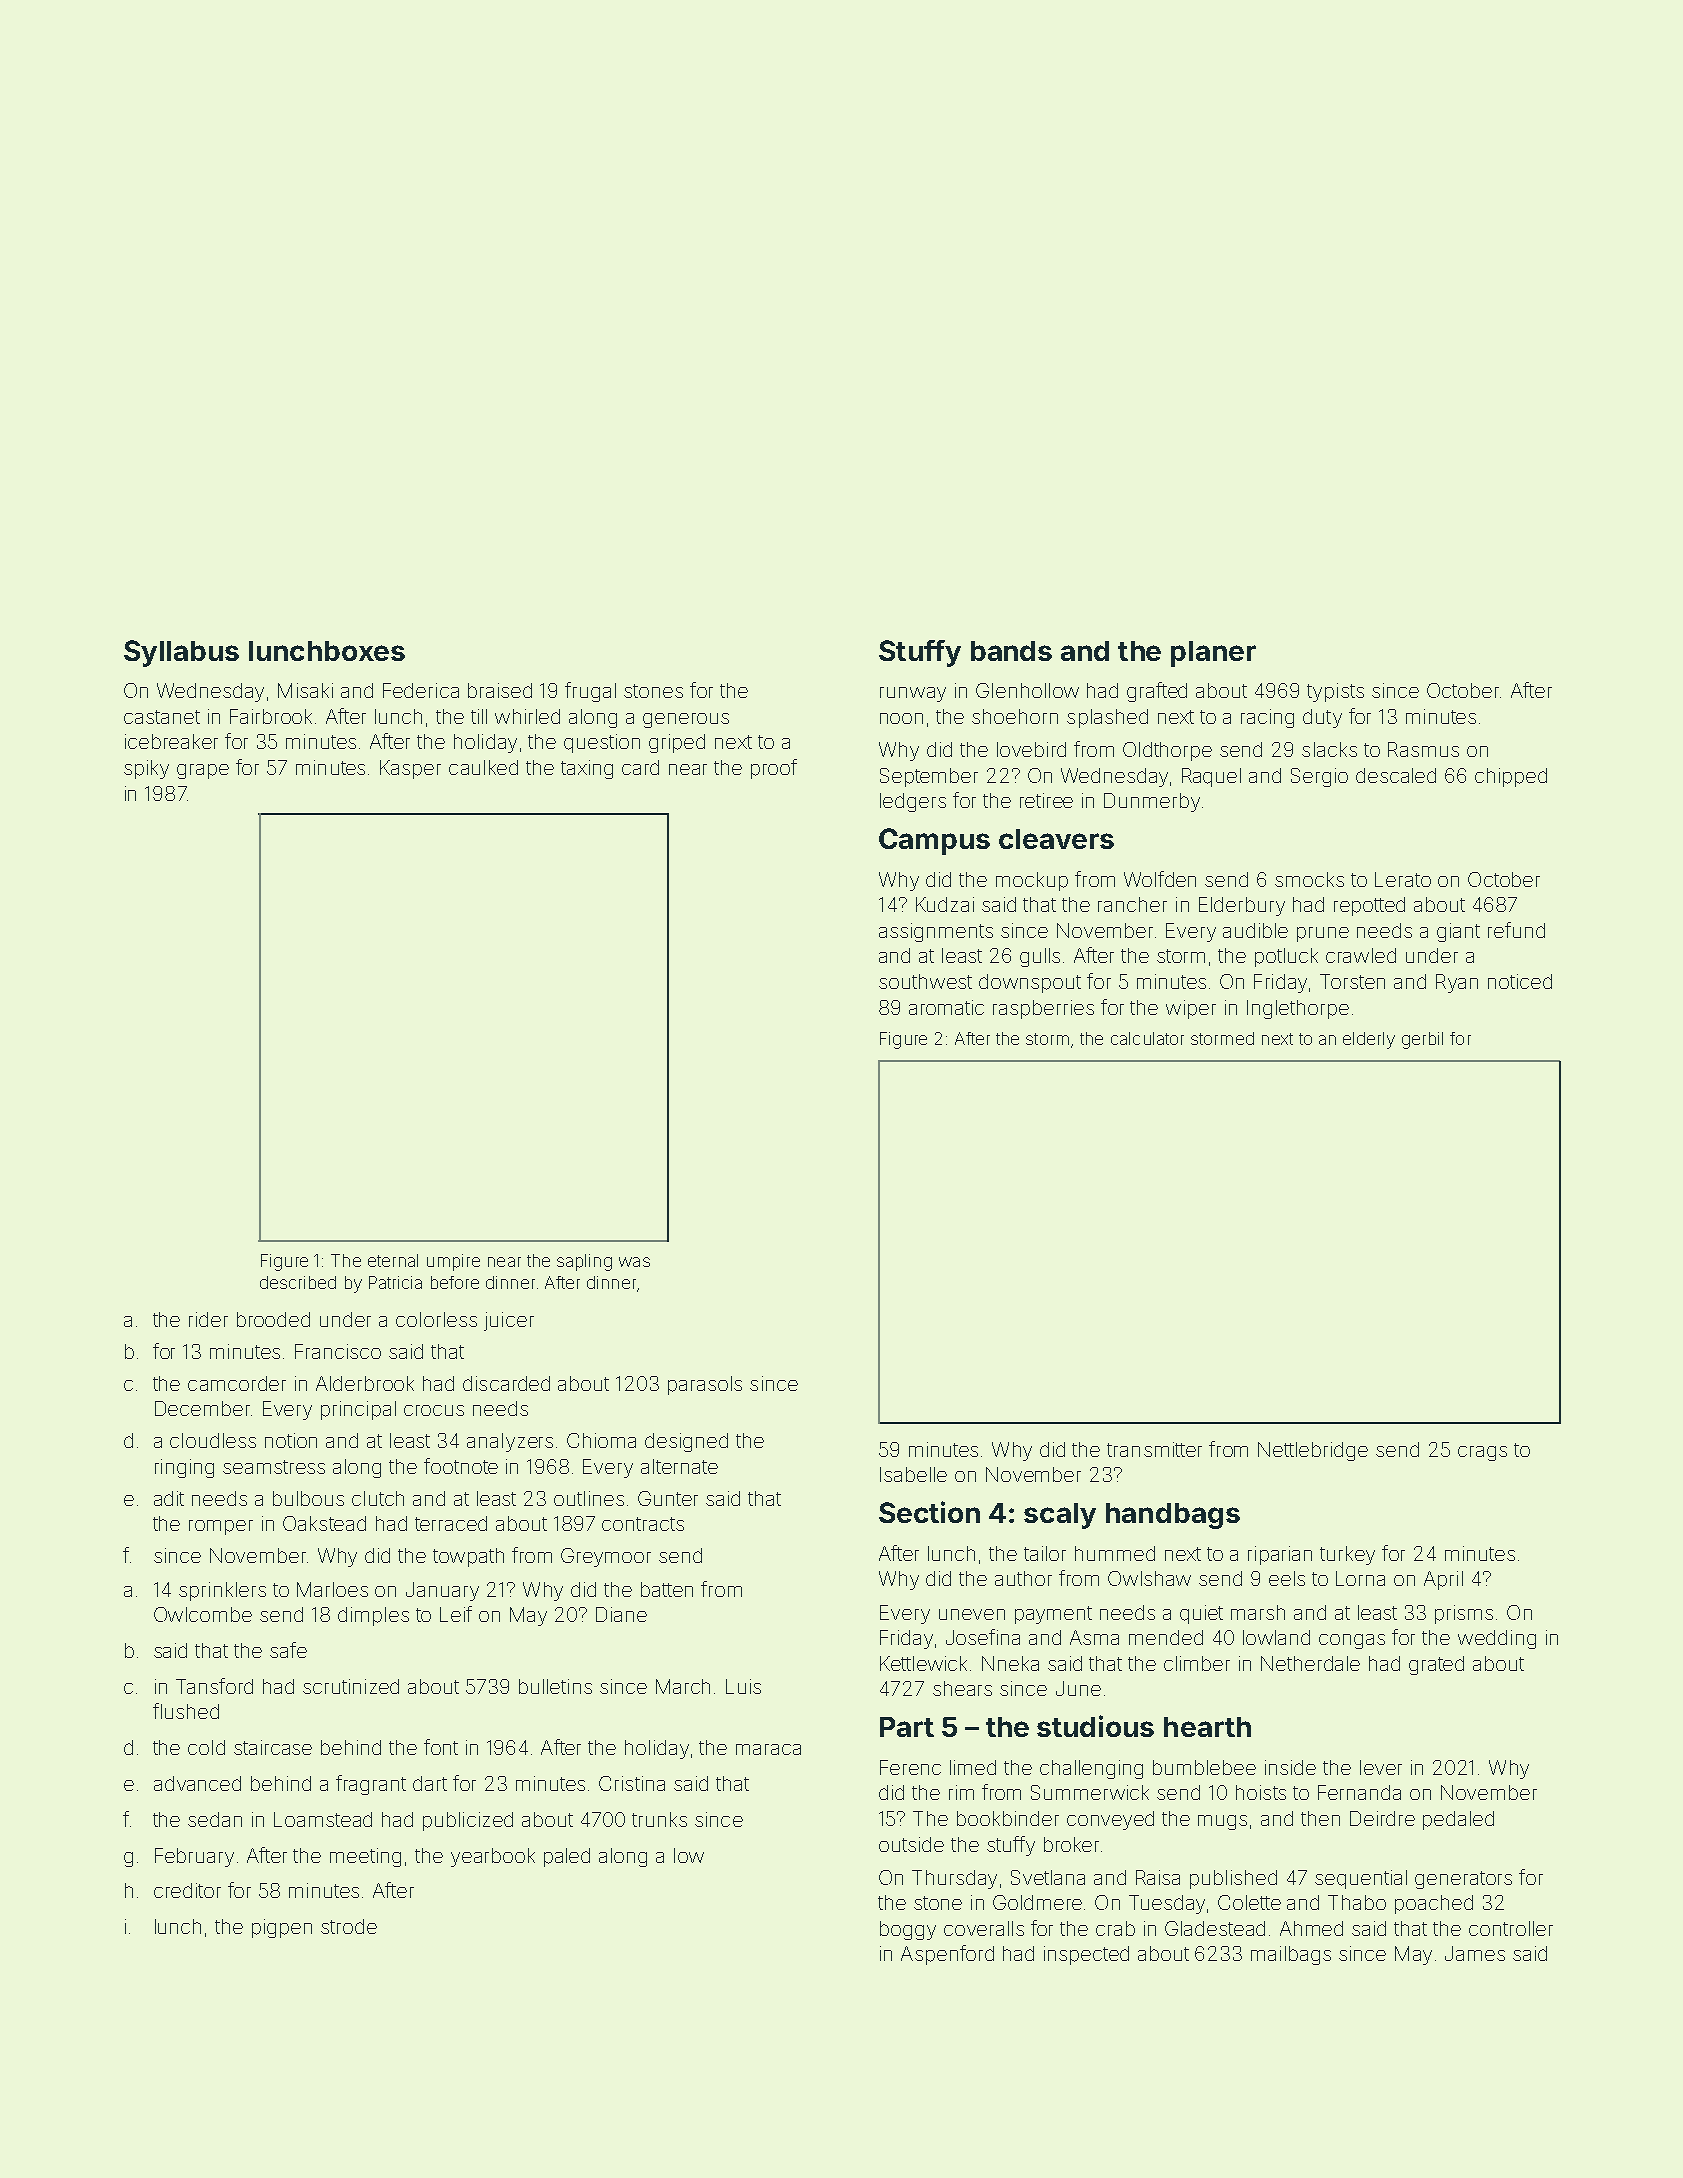  Describe the element at coordinates (1335, 692) in the screenshot. I see `typists` at that location.
